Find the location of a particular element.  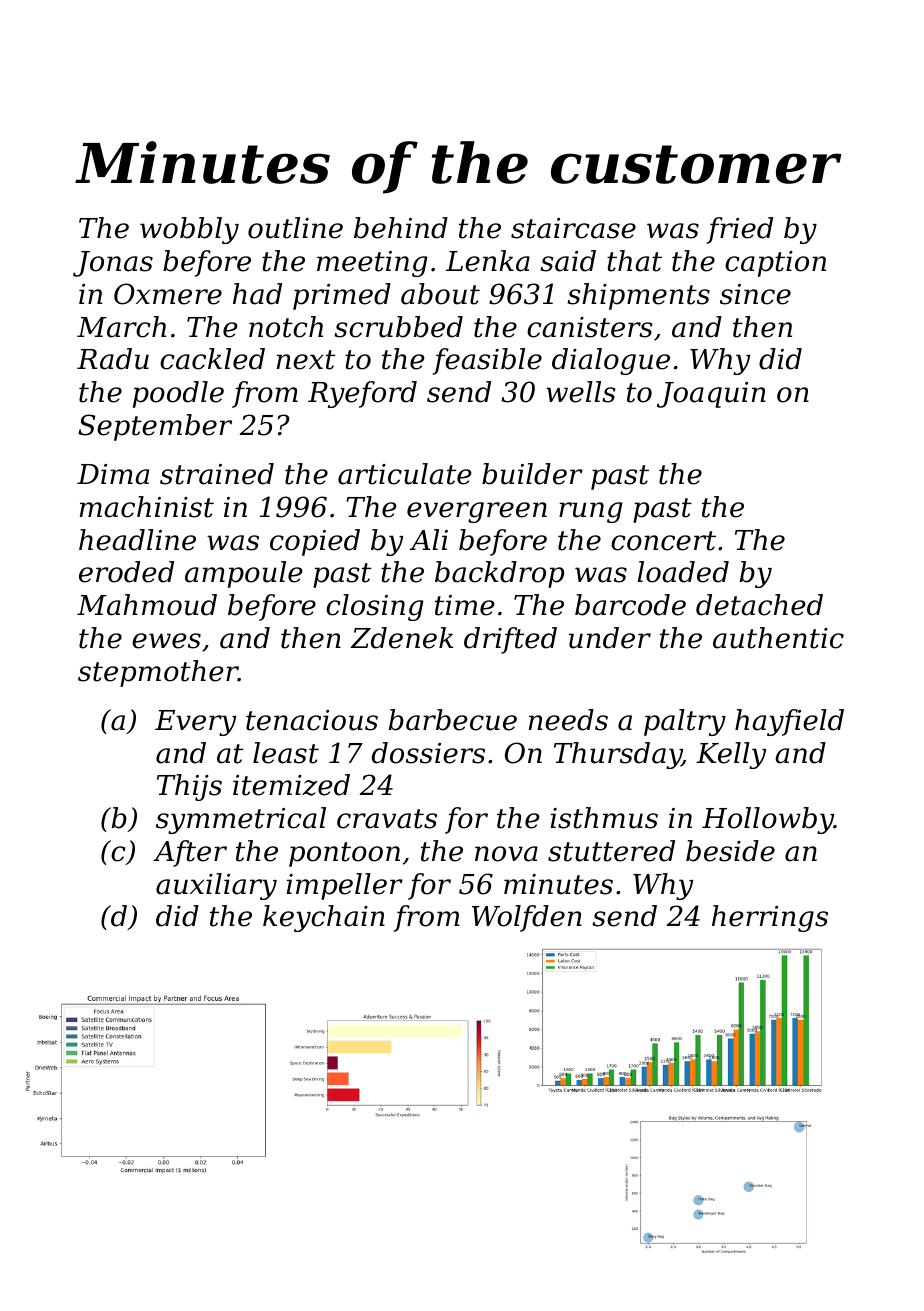

hayfield is located at coordinates (789, 722).
